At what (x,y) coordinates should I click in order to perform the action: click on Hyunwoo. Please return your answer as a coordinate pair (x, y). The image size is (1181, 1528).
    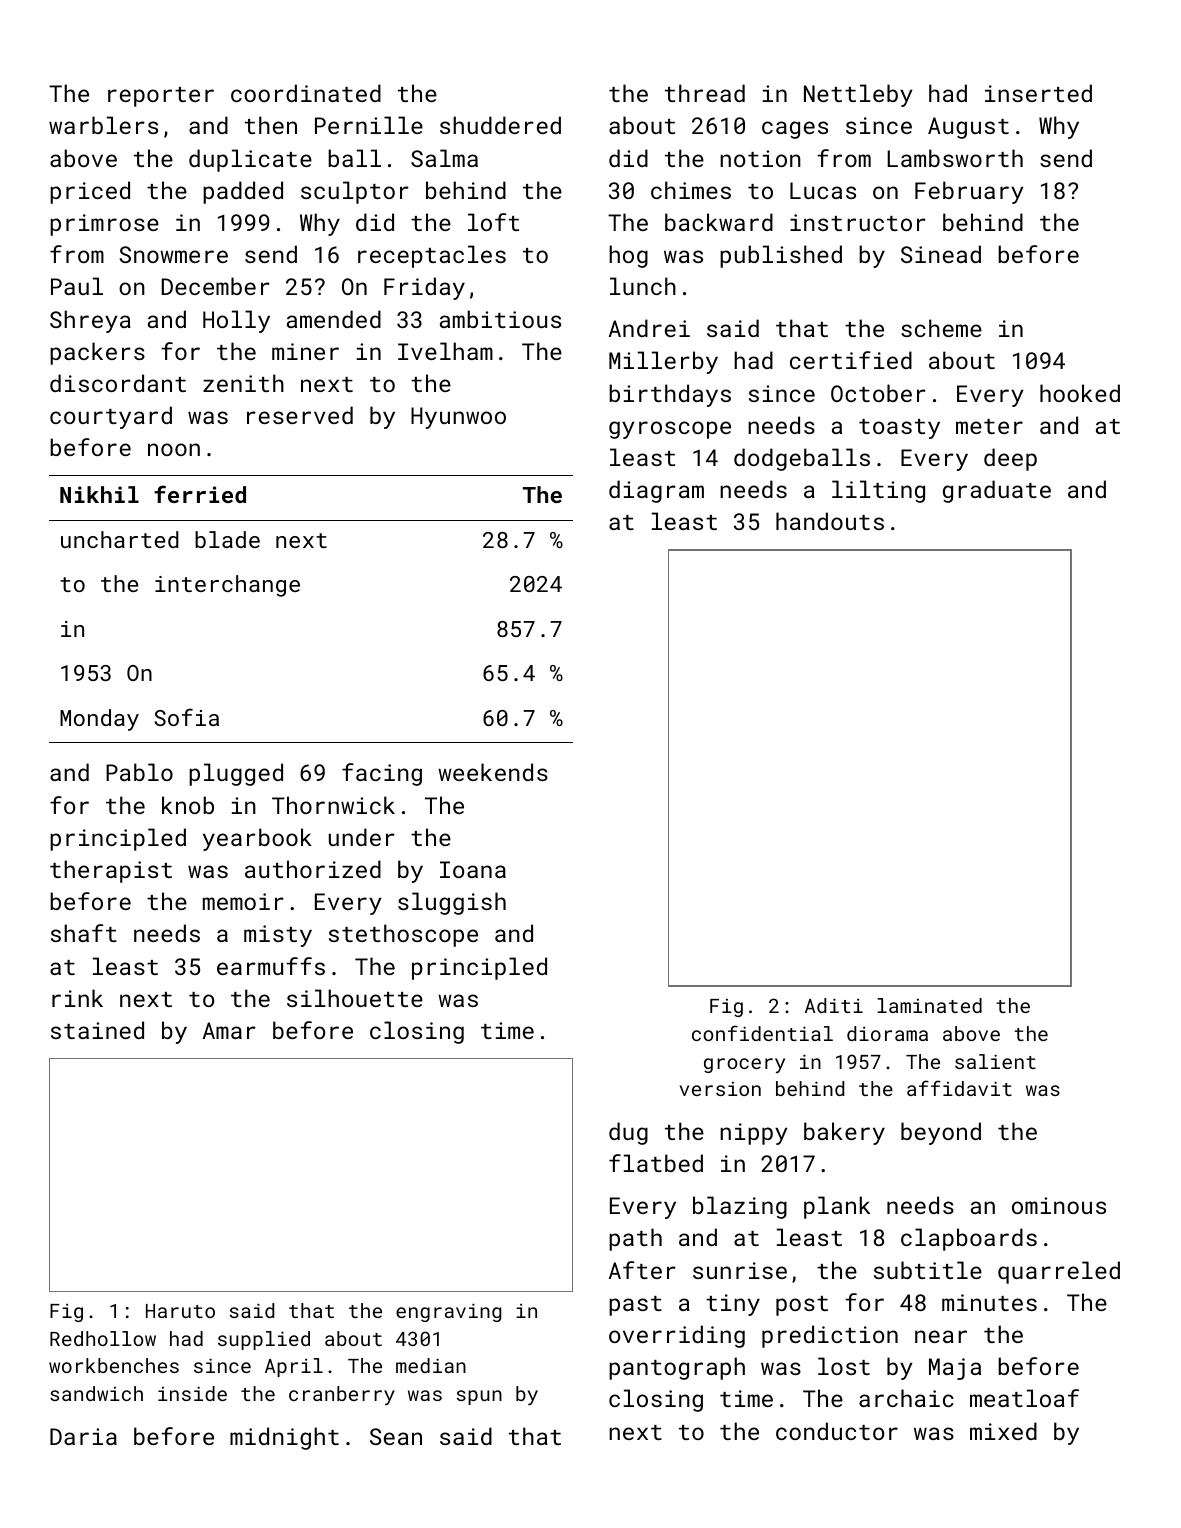
    Looking at the image, I should click on (458, 418).
